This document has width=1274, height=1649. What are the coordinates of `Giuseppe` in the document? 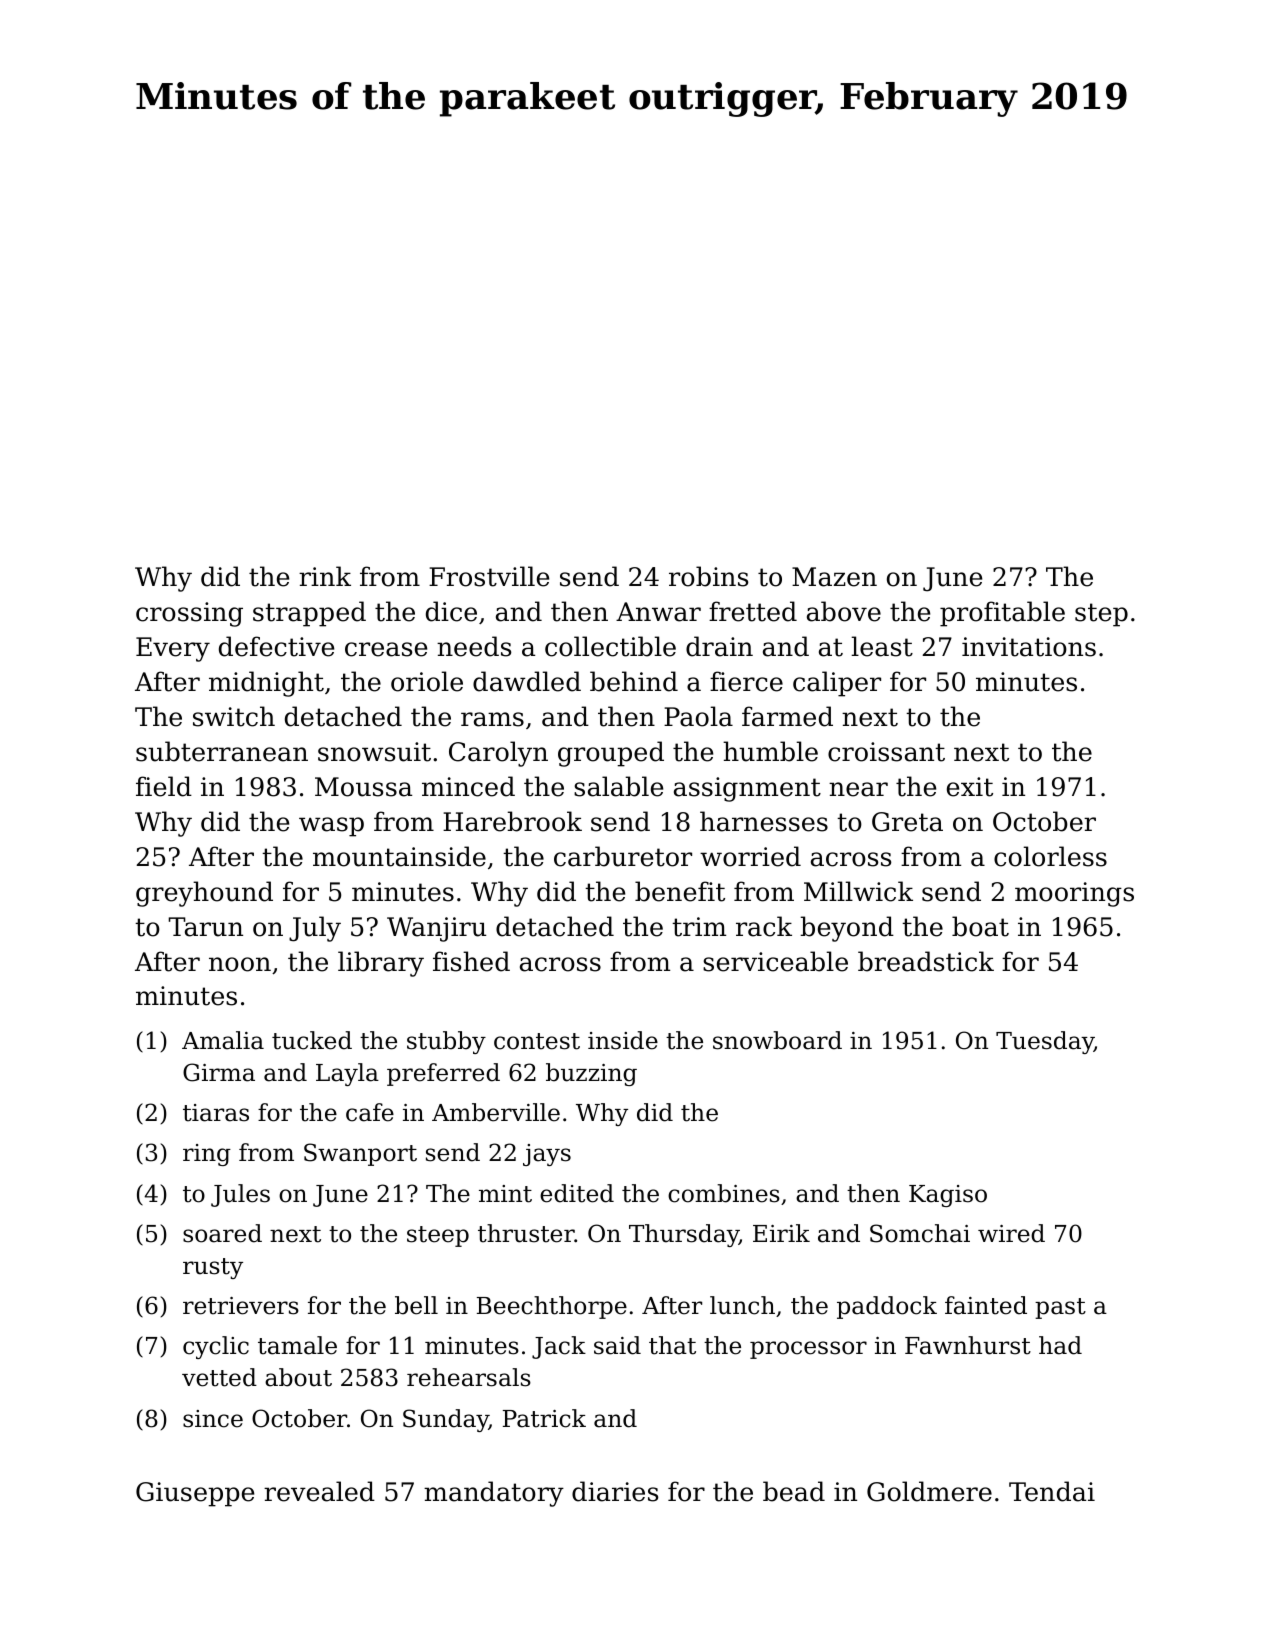 It's located at (195, 1494).
